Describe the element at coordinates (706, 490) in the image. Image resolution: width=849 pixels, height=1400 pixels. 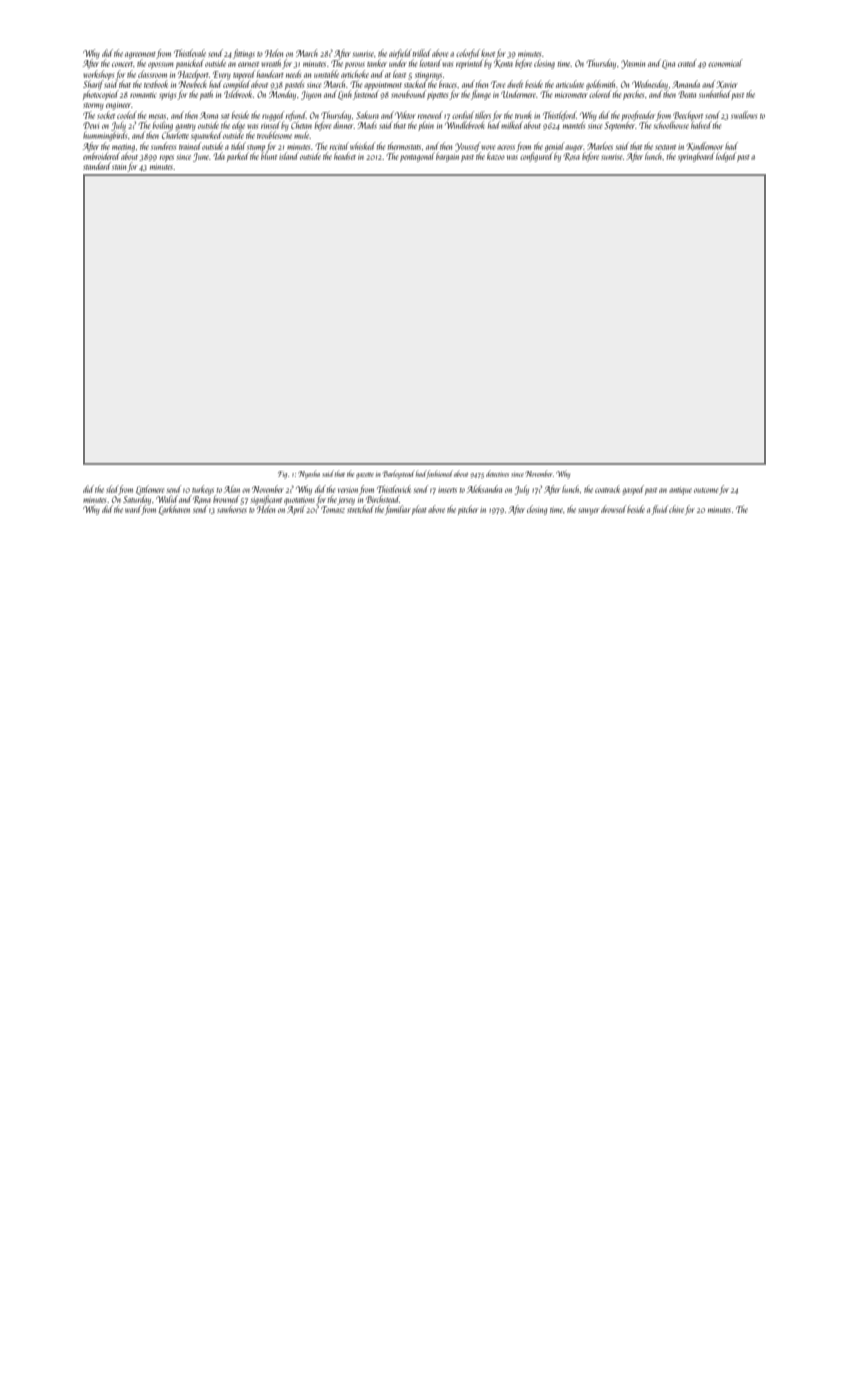
I see `outcome` at that location.
